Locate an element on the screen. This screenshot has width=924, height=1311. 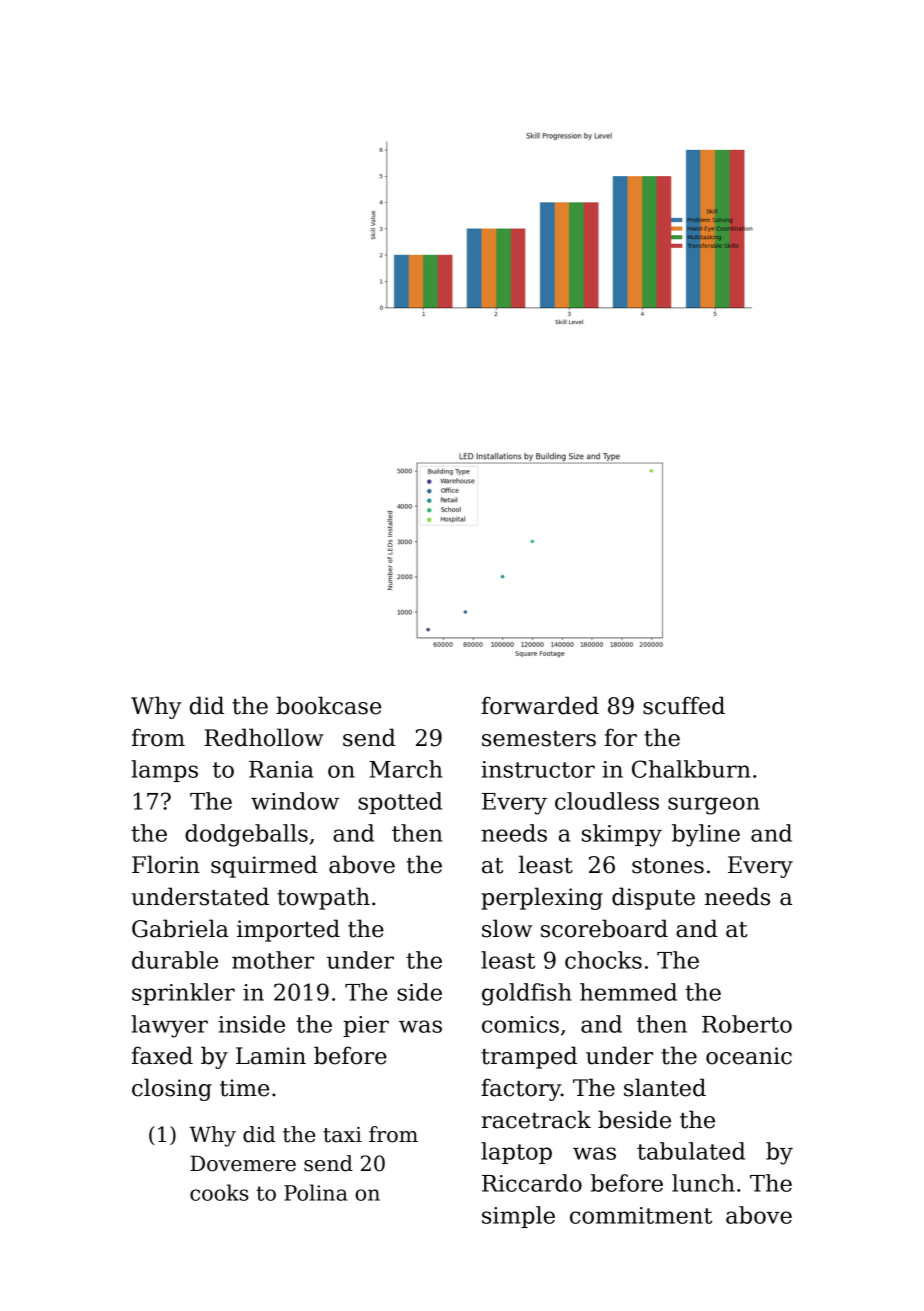
goldfish is located at coordinates (527, 994).
